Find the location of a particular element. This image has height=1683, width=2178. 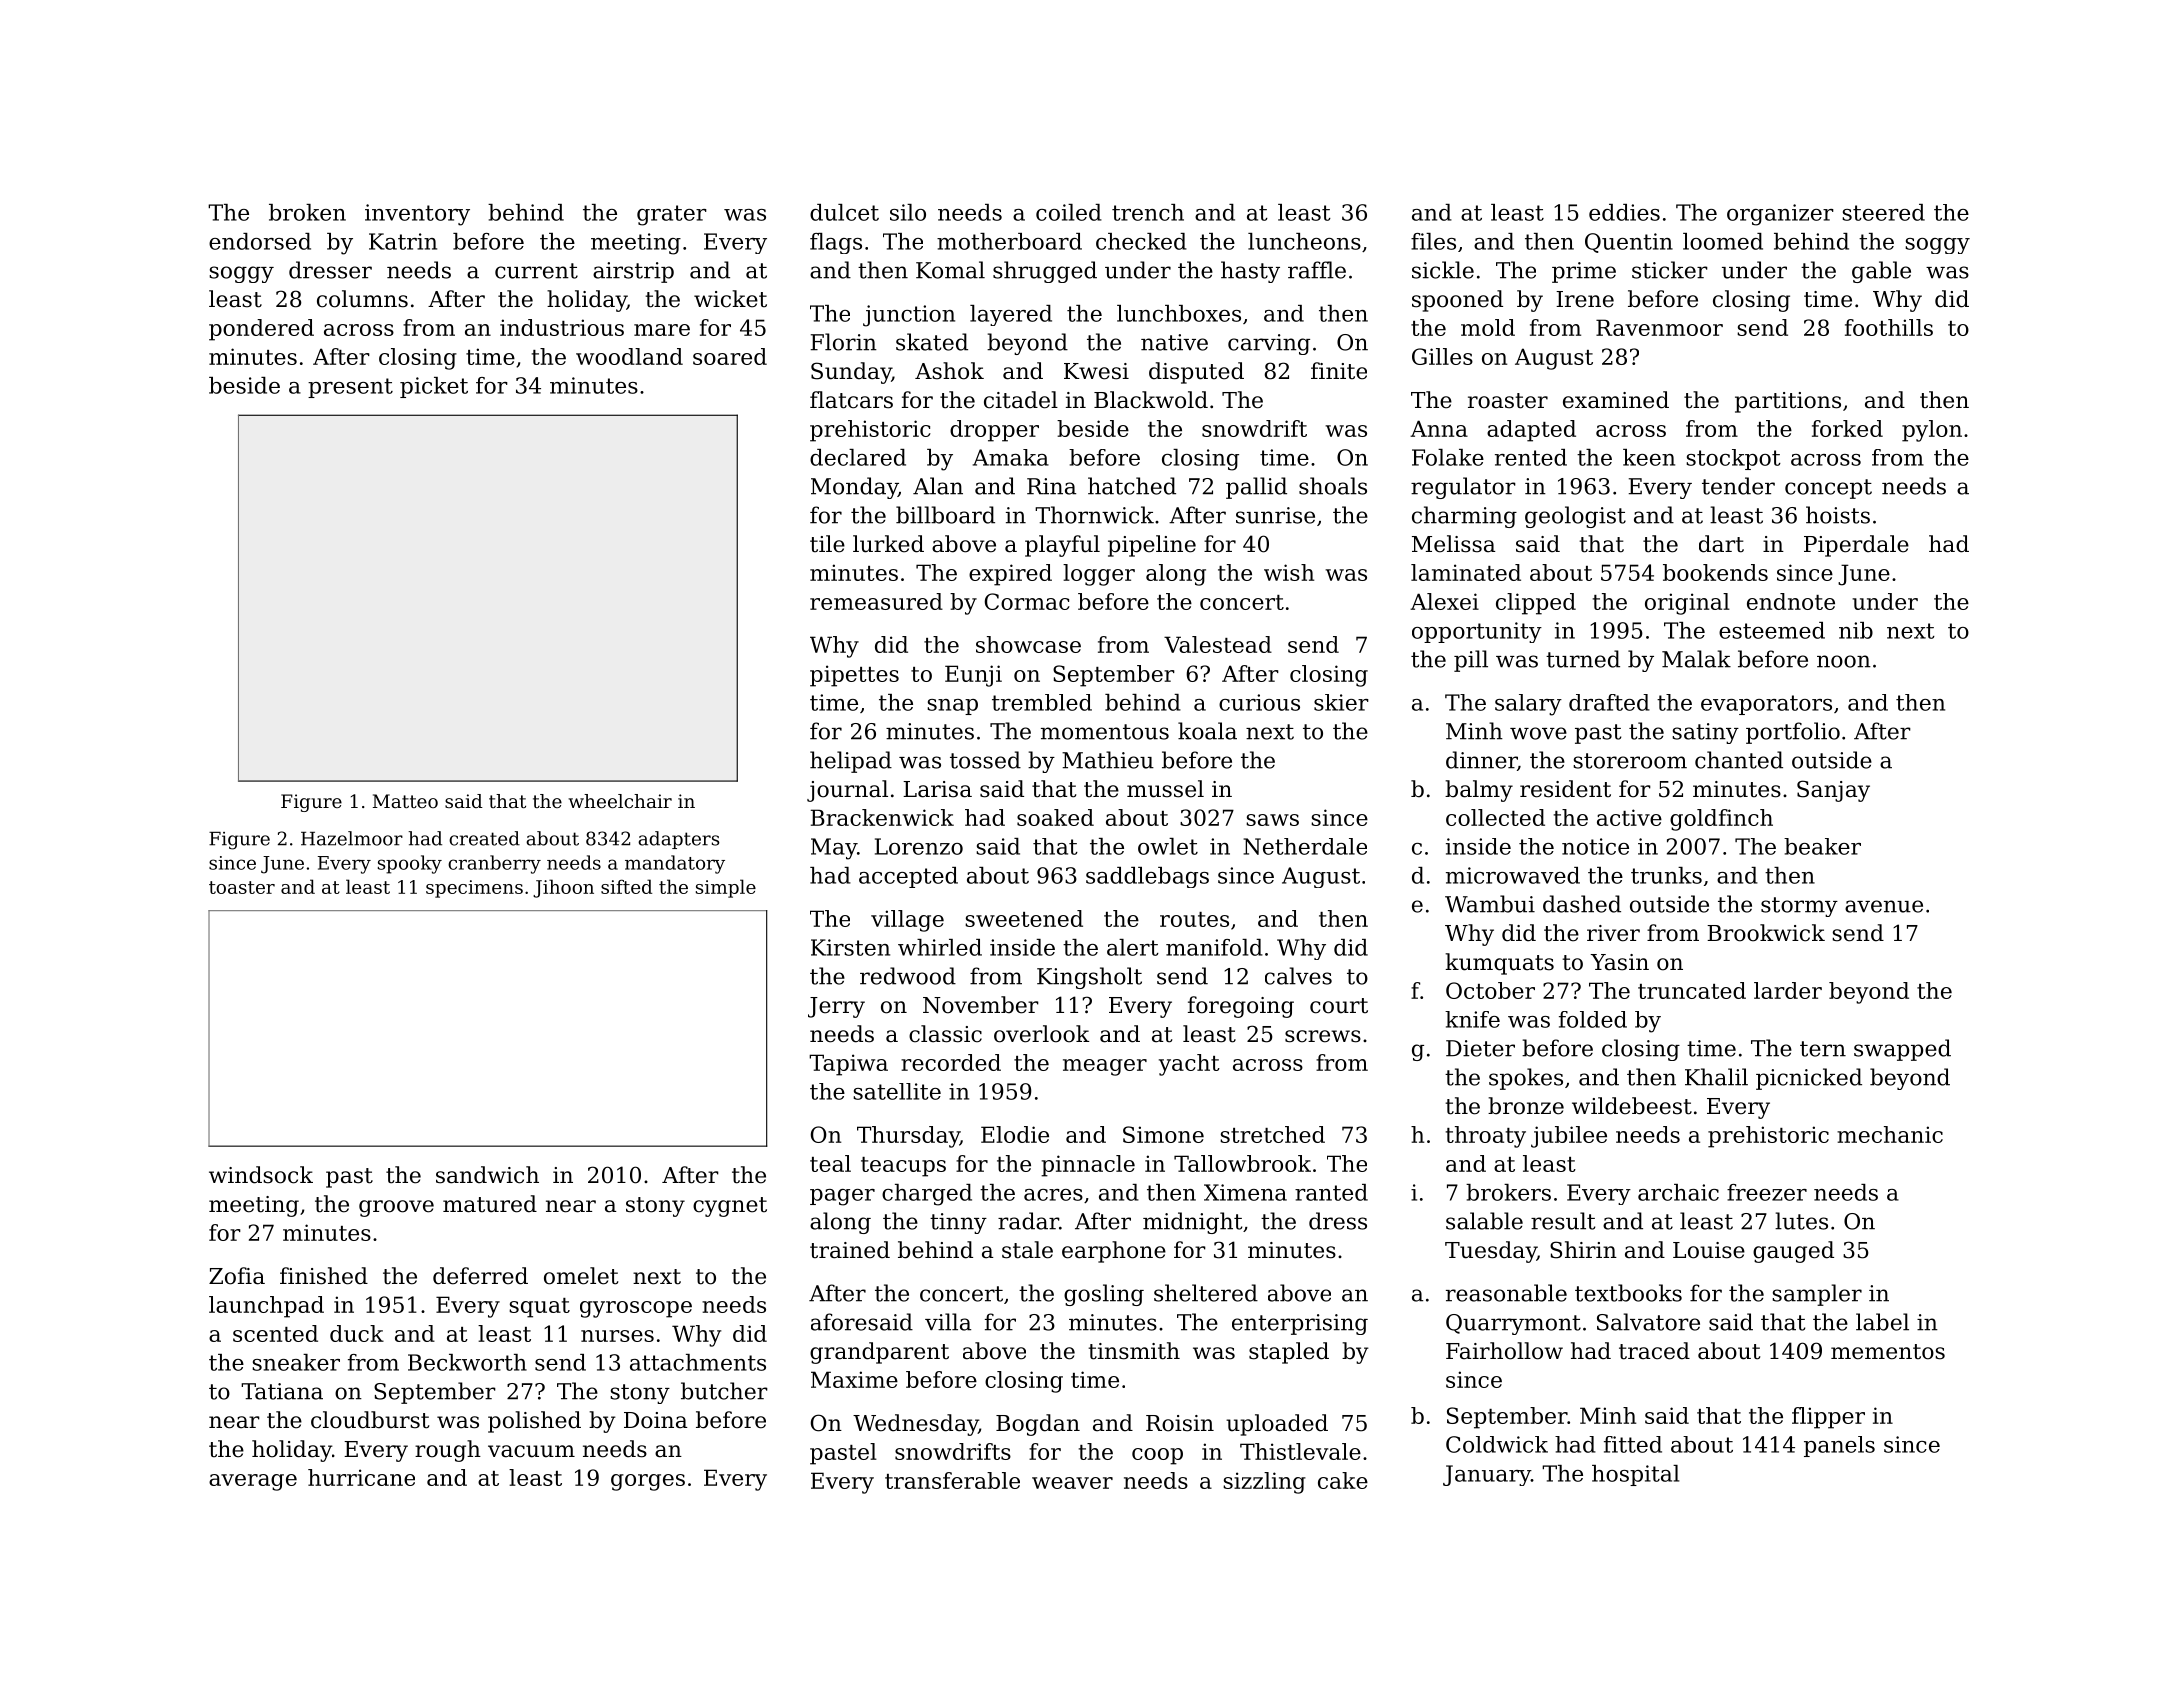

grater is located at coordinates (672, 215).
